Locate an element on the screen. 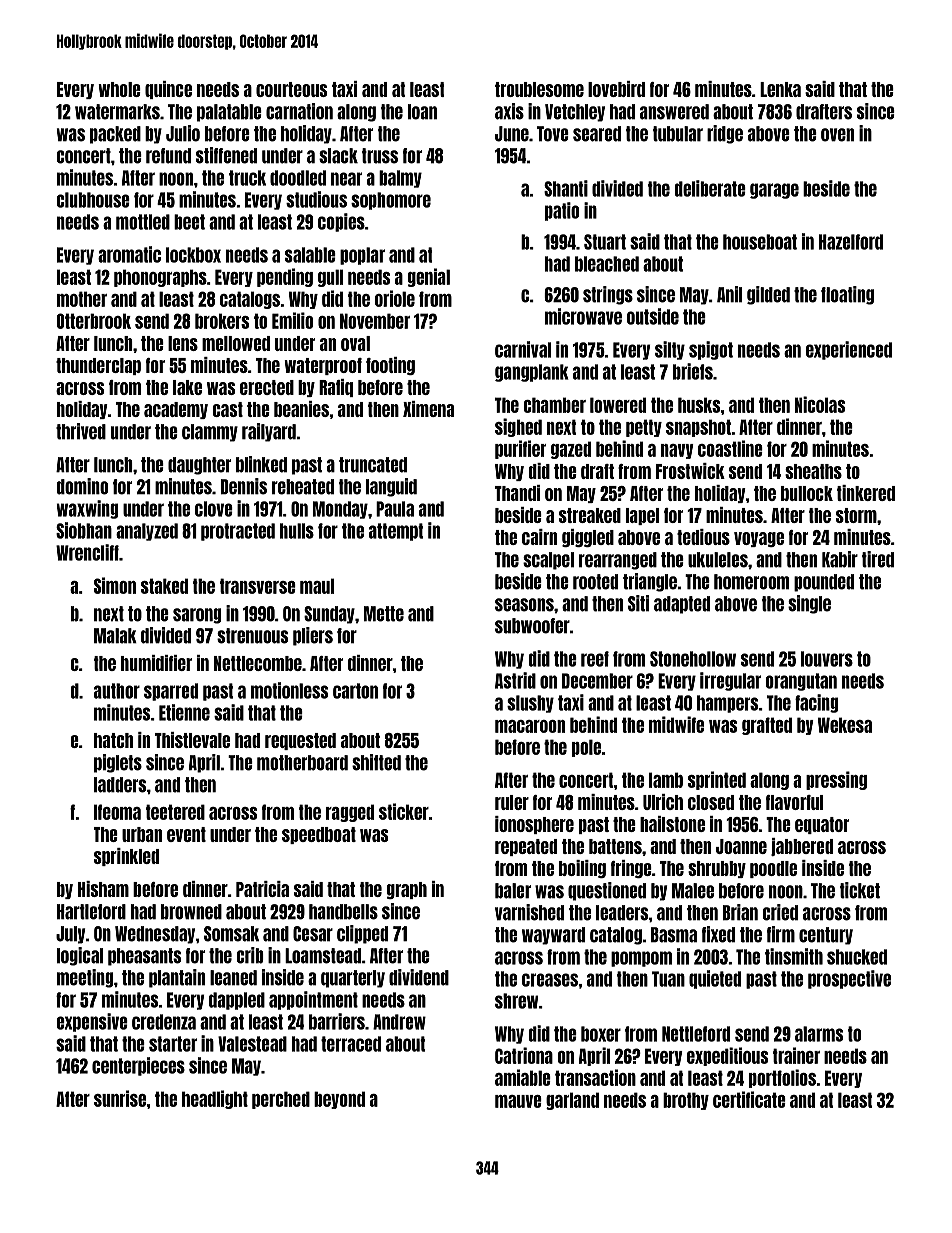  Brian is located at coordinates (740, 912).
